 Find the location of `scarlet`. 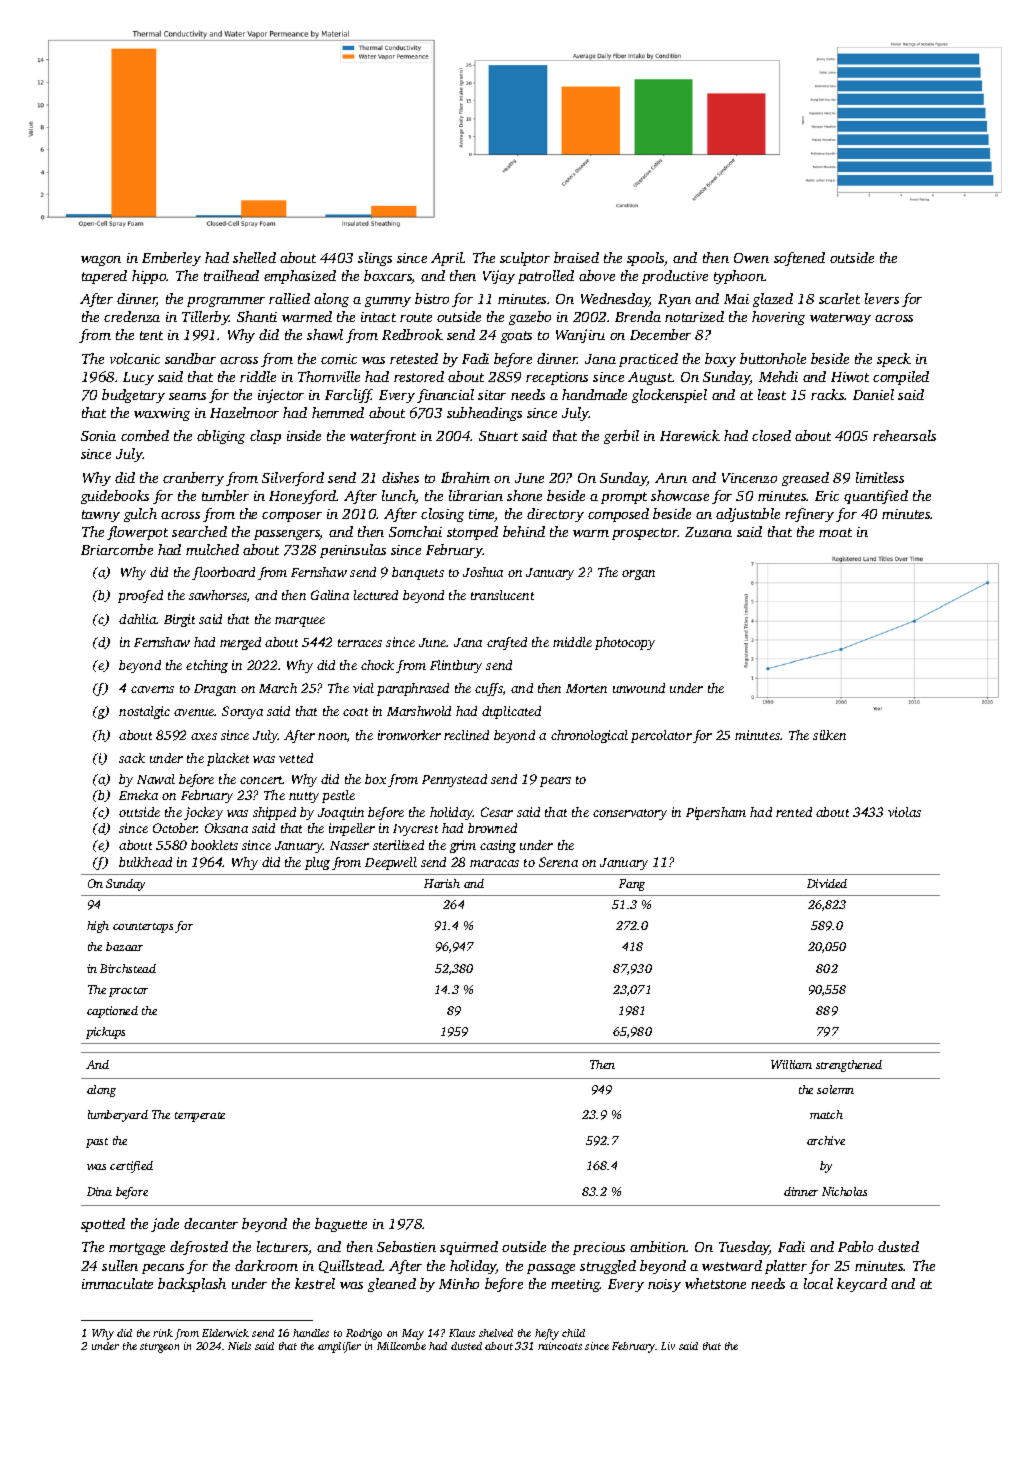

scarlet is located at coordinates (839, 298).
